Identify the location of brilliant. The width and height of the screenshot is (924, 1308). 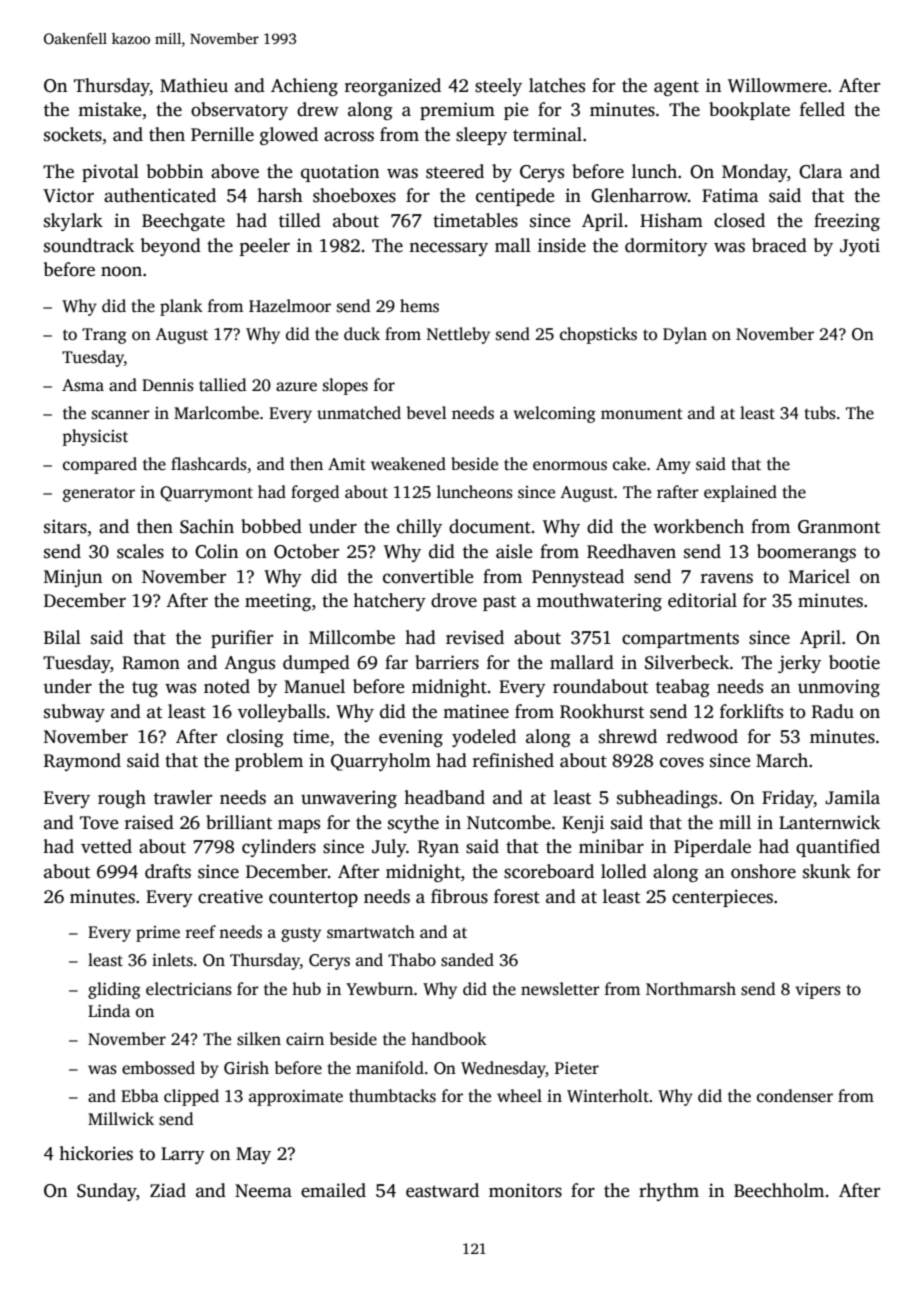
(239, 822).
